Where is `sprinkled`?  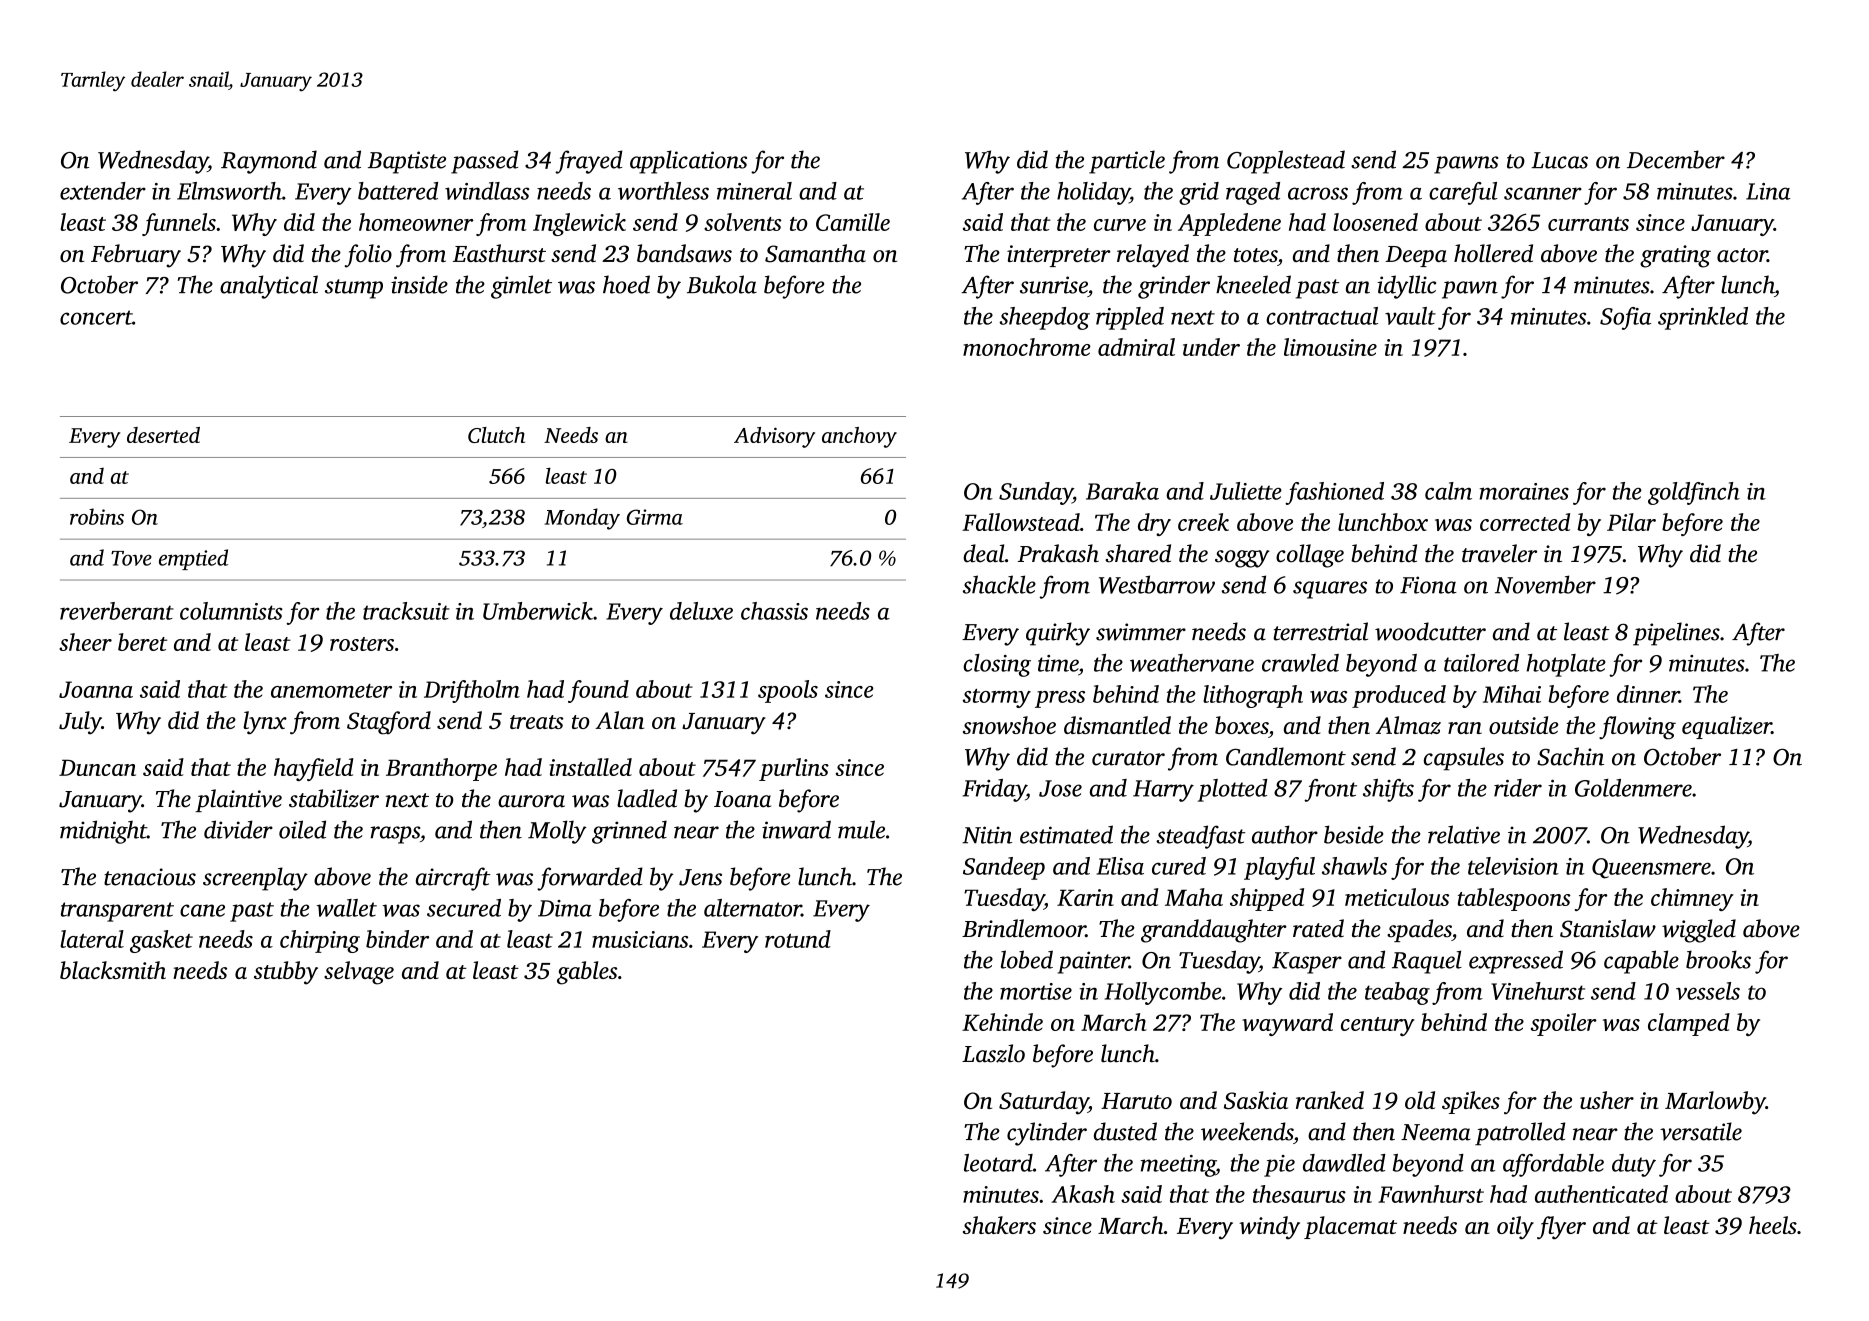
sprinkled is located at coordinates (1703, 318).
